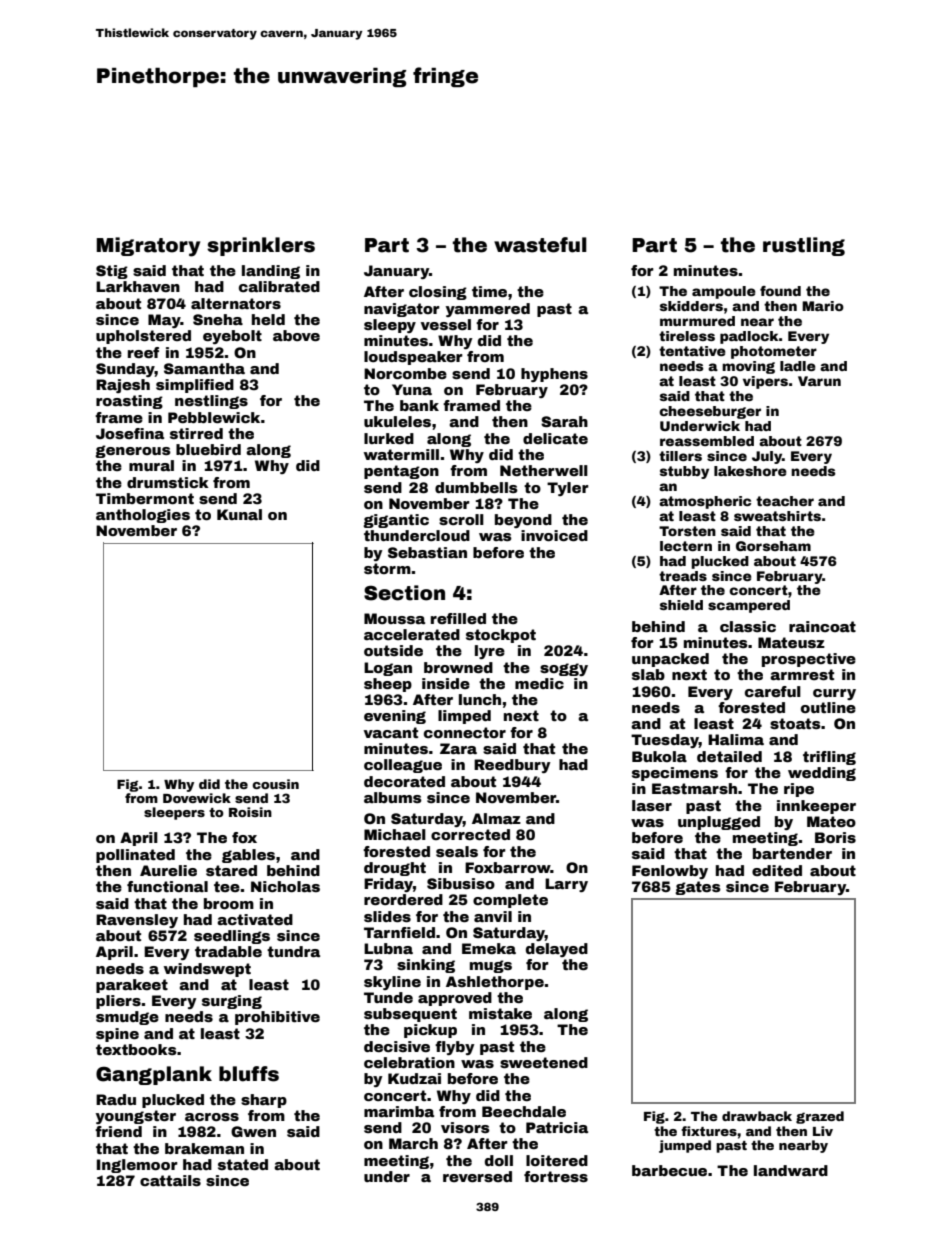  What do you see at coordinates (396, 521) in the document?
I see `gigantic` at bounding box center [396, 521].
